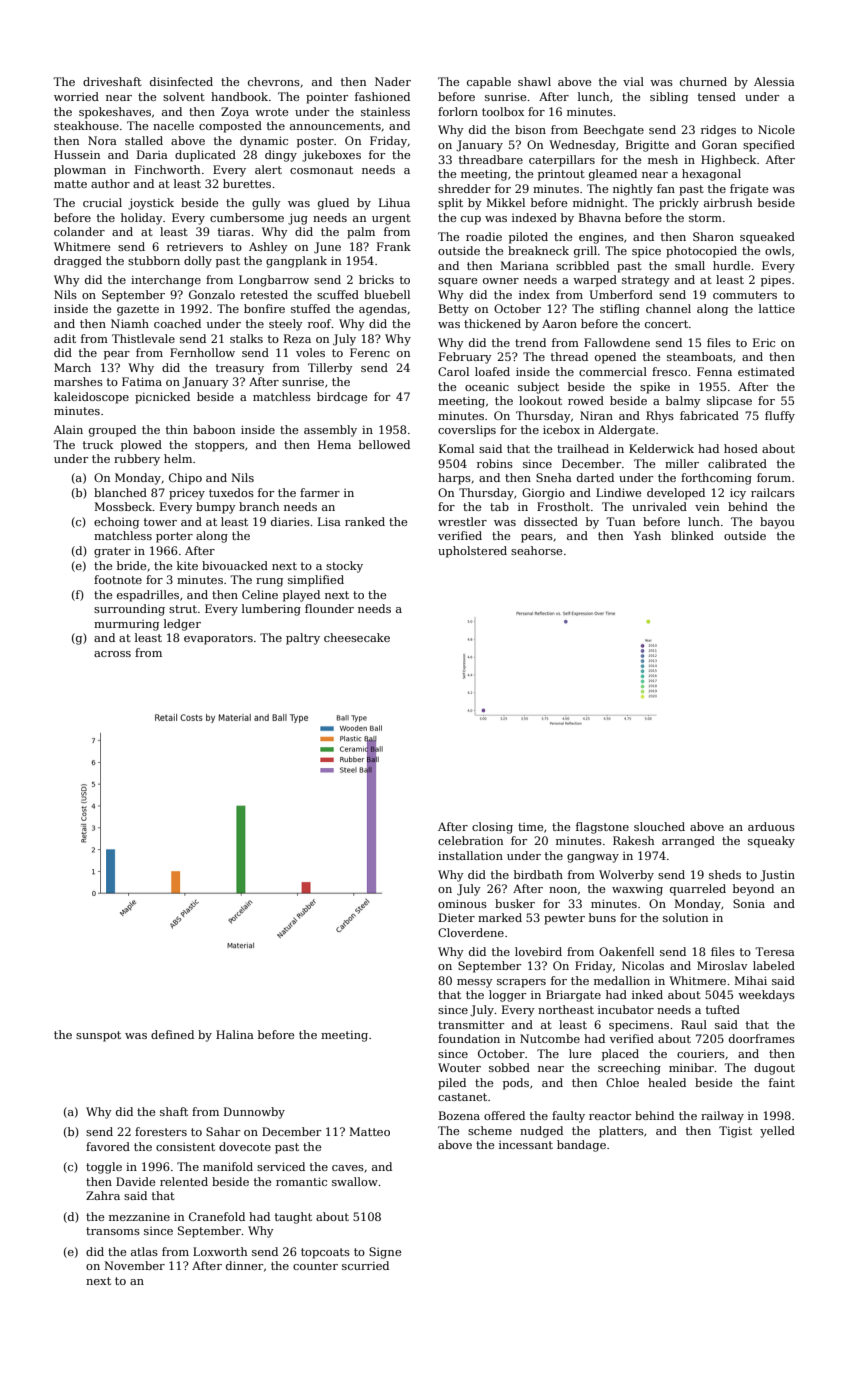 The width and height of the page is (849, 1400). Describe the element at coordinates (602, 828) in the page. I see `flagstone` at that location.
